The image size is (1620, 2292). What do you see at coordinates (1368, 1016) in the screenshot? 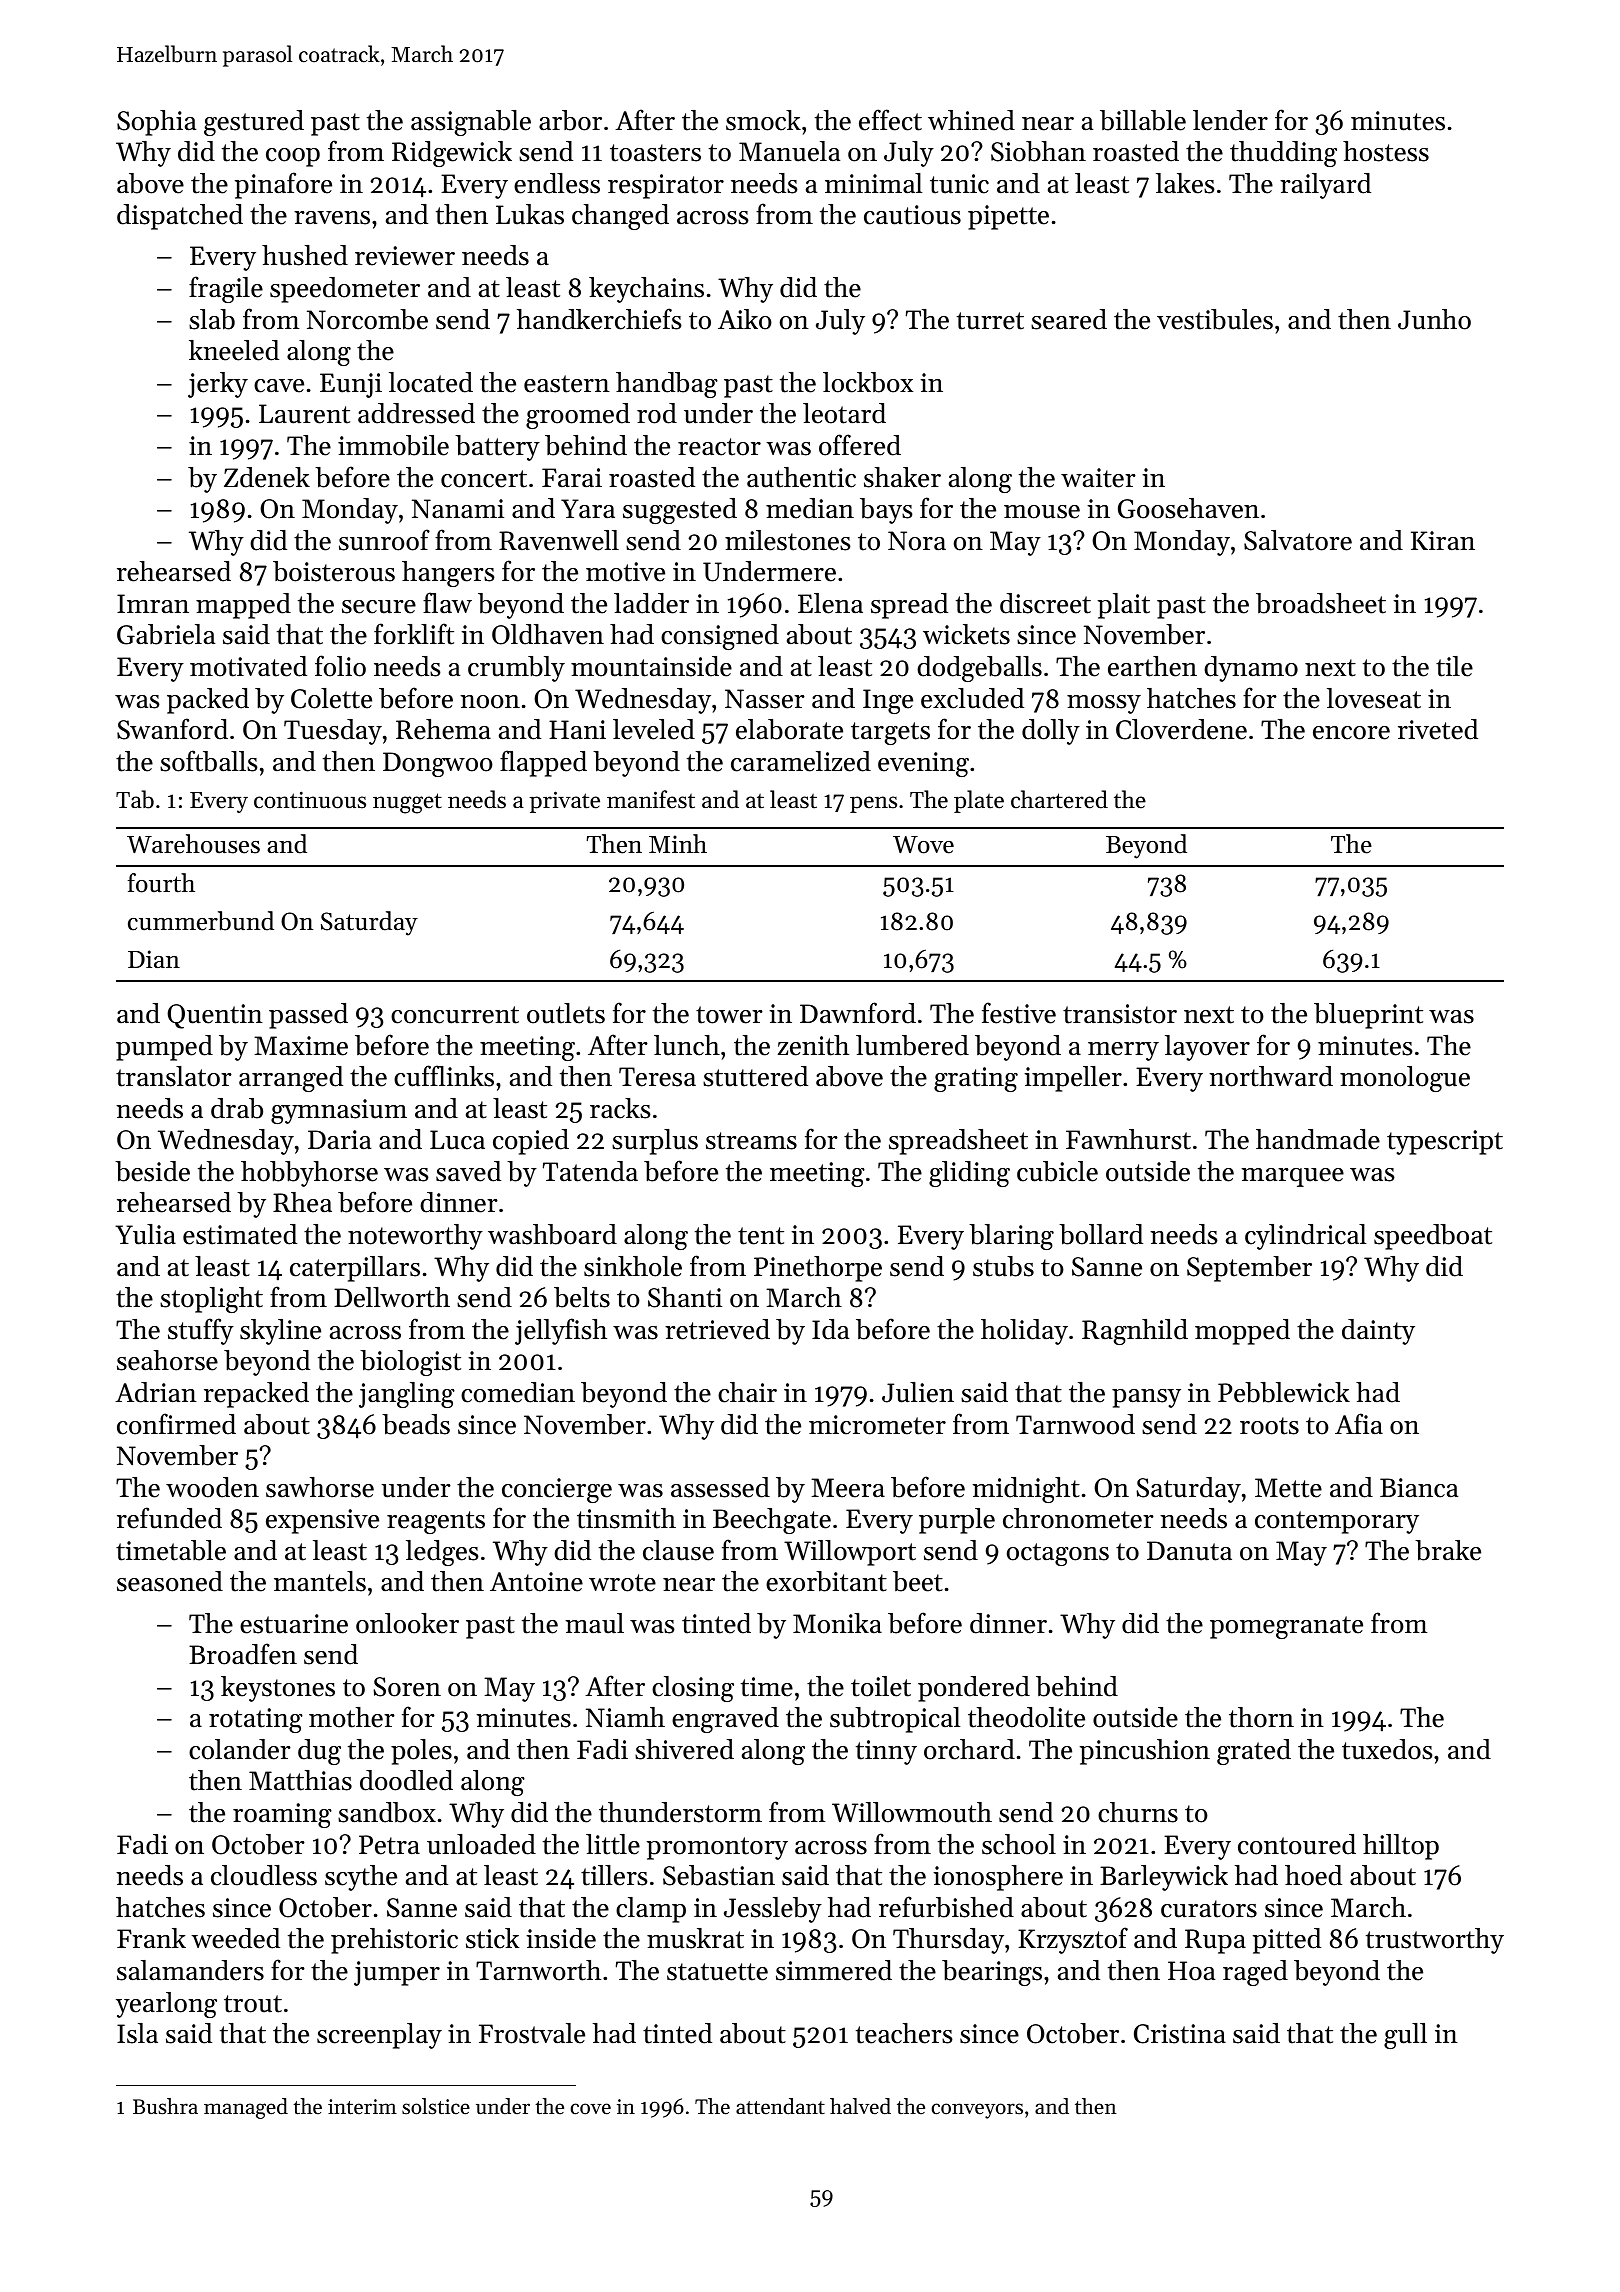
I see `blueprint` at bounding box center [1368, 1016].
